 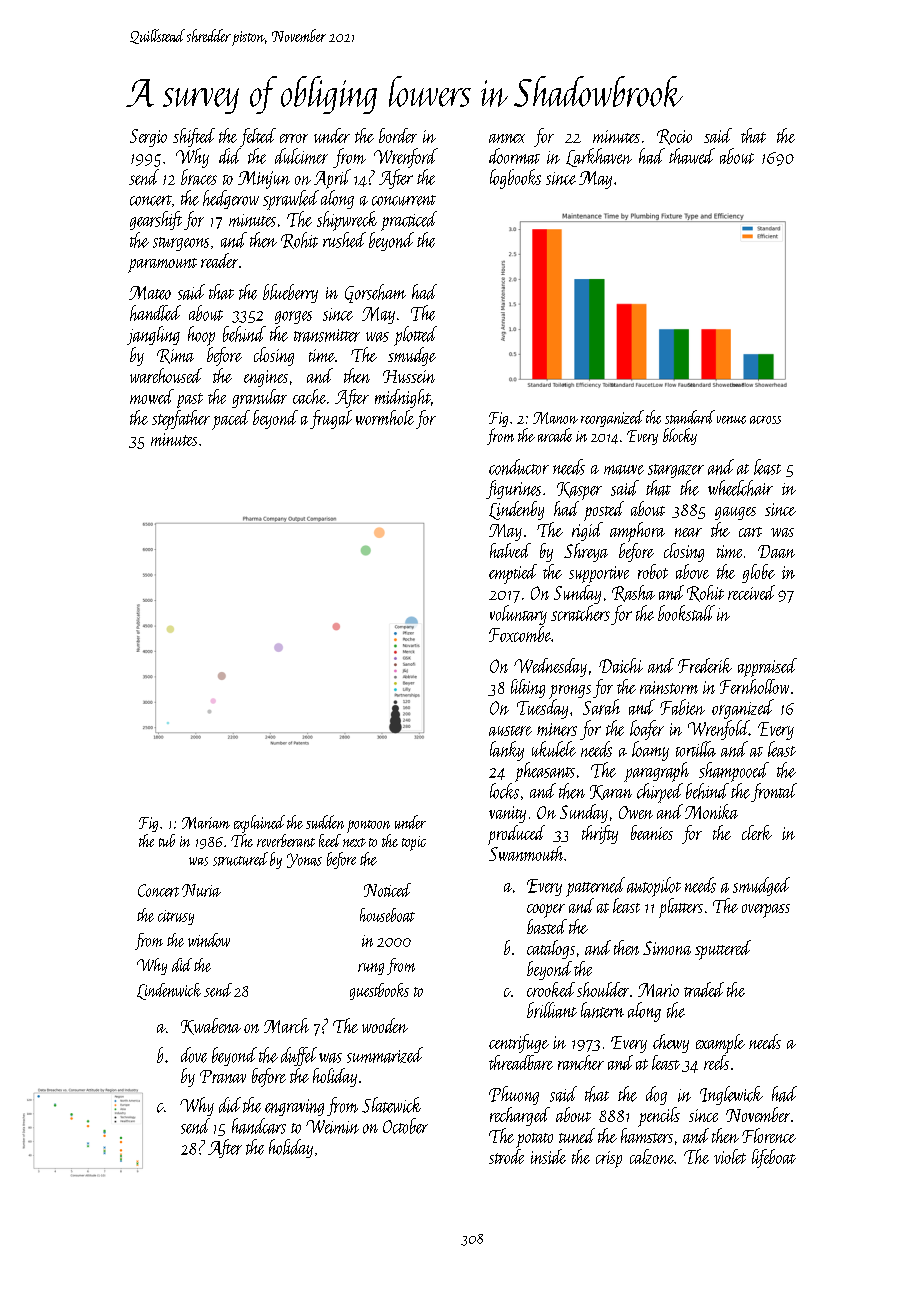 I want to click on Frederik, so click(x=705, y=665).
